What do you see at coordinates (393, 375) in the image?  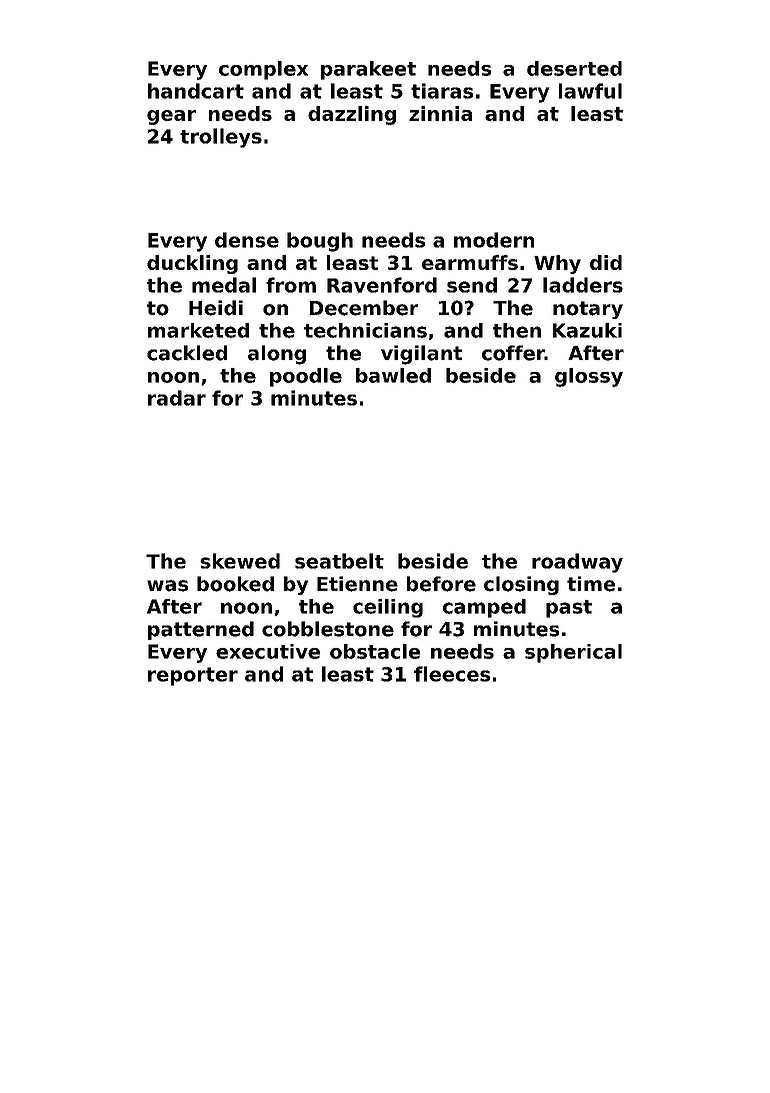 I see `bawled` at bounding box center [393, 375].
